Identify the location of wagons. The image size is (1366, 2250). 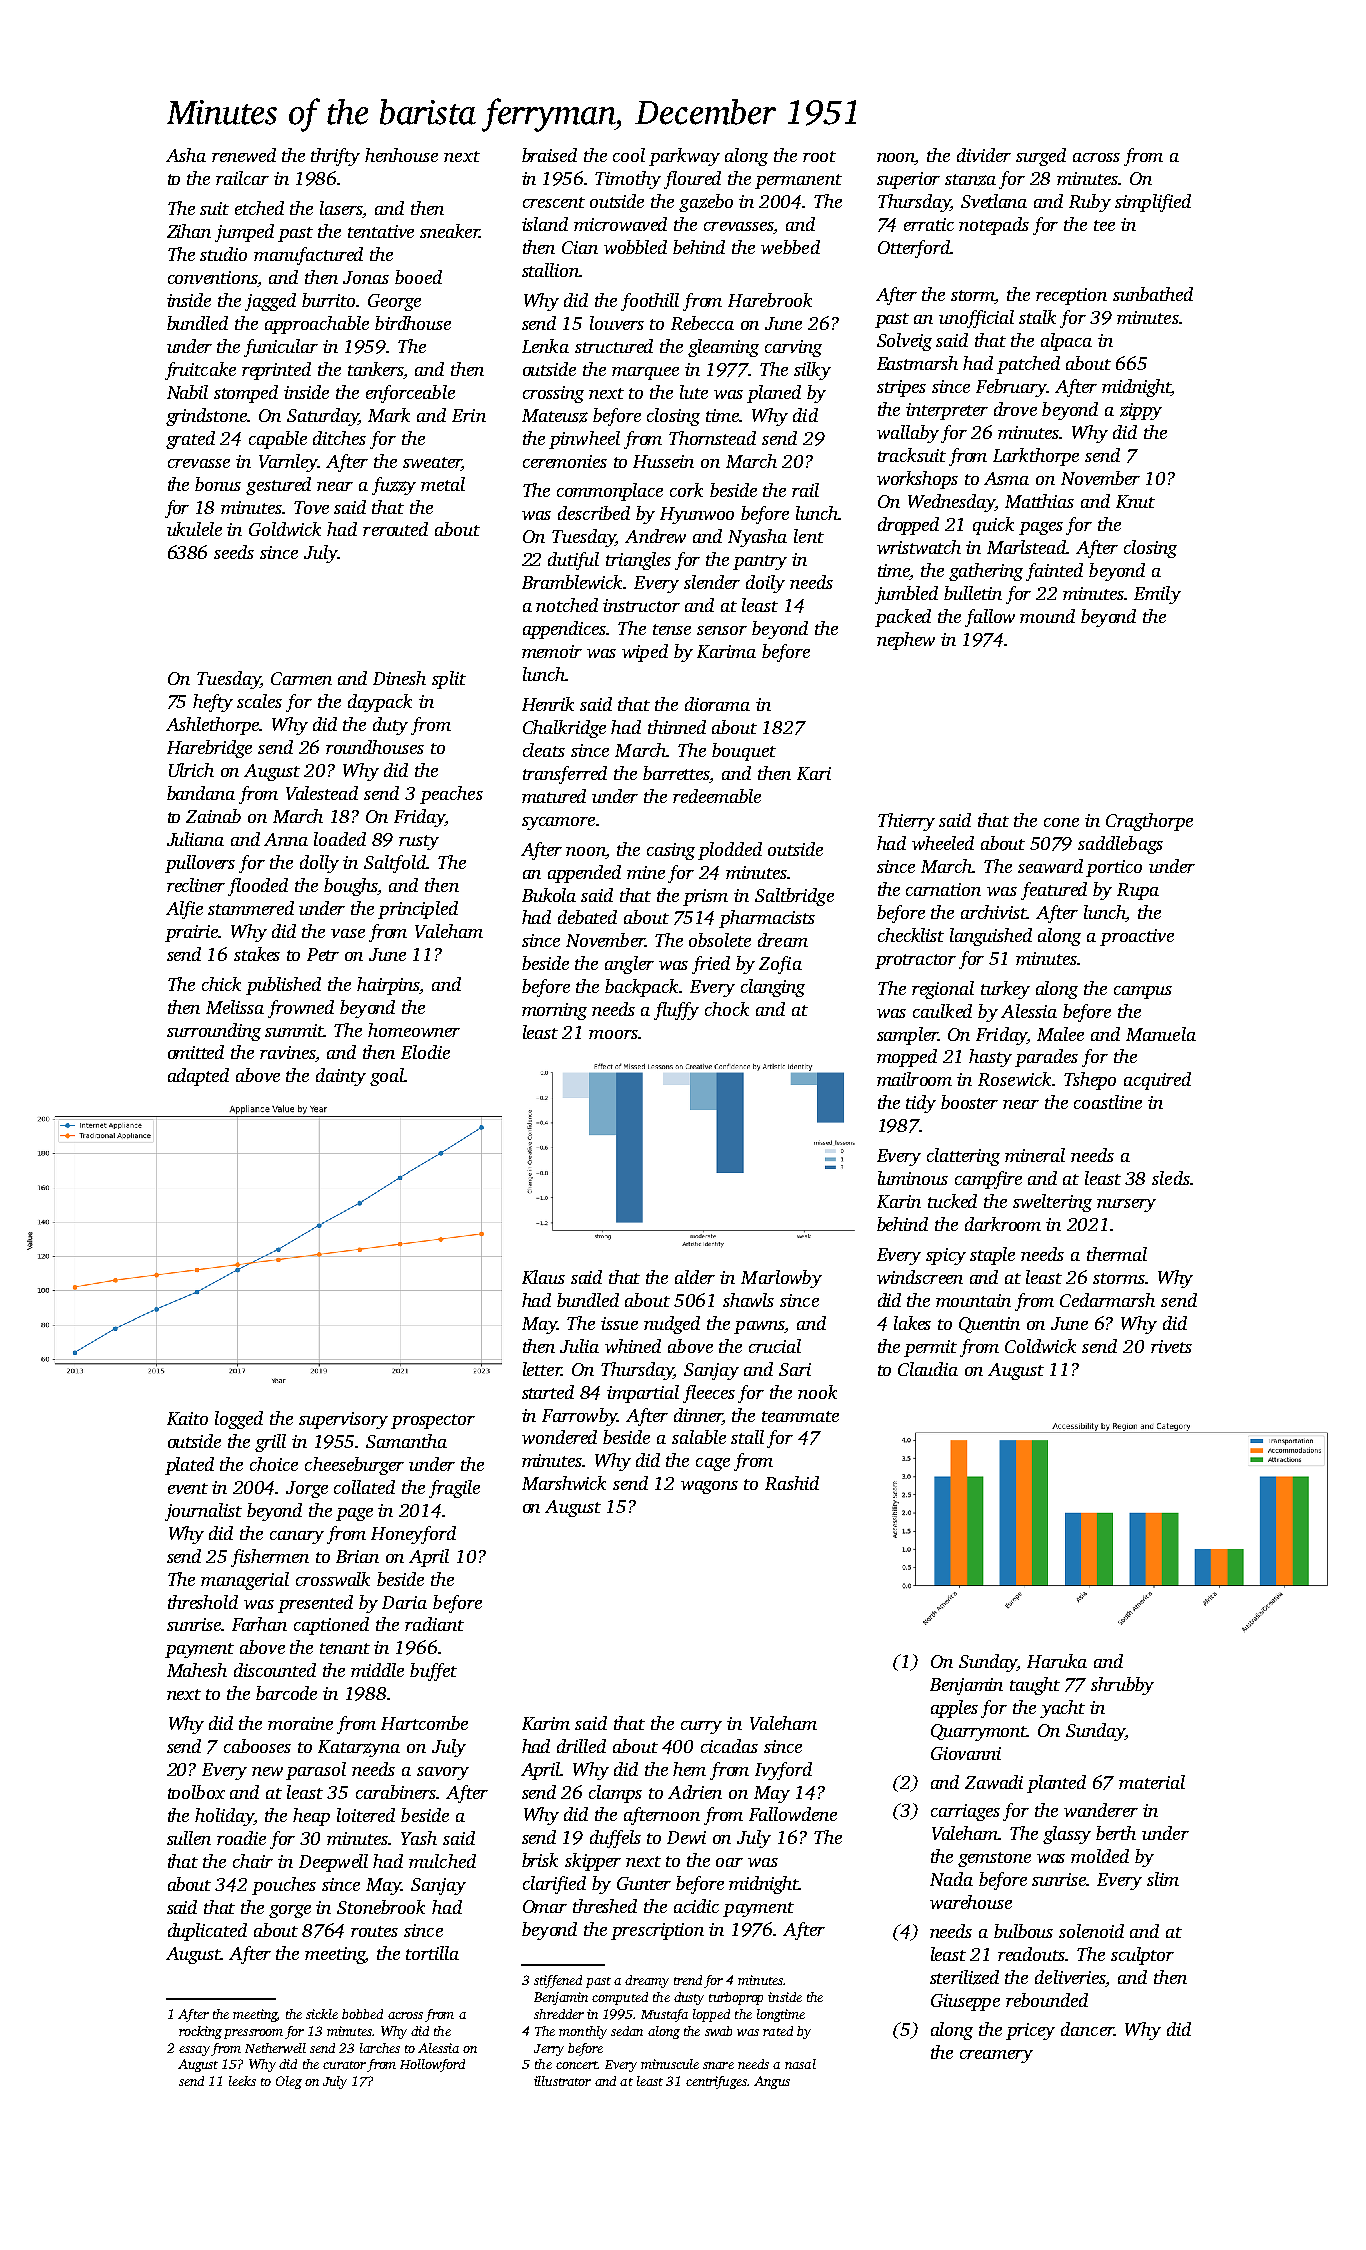
(709, 1487).
